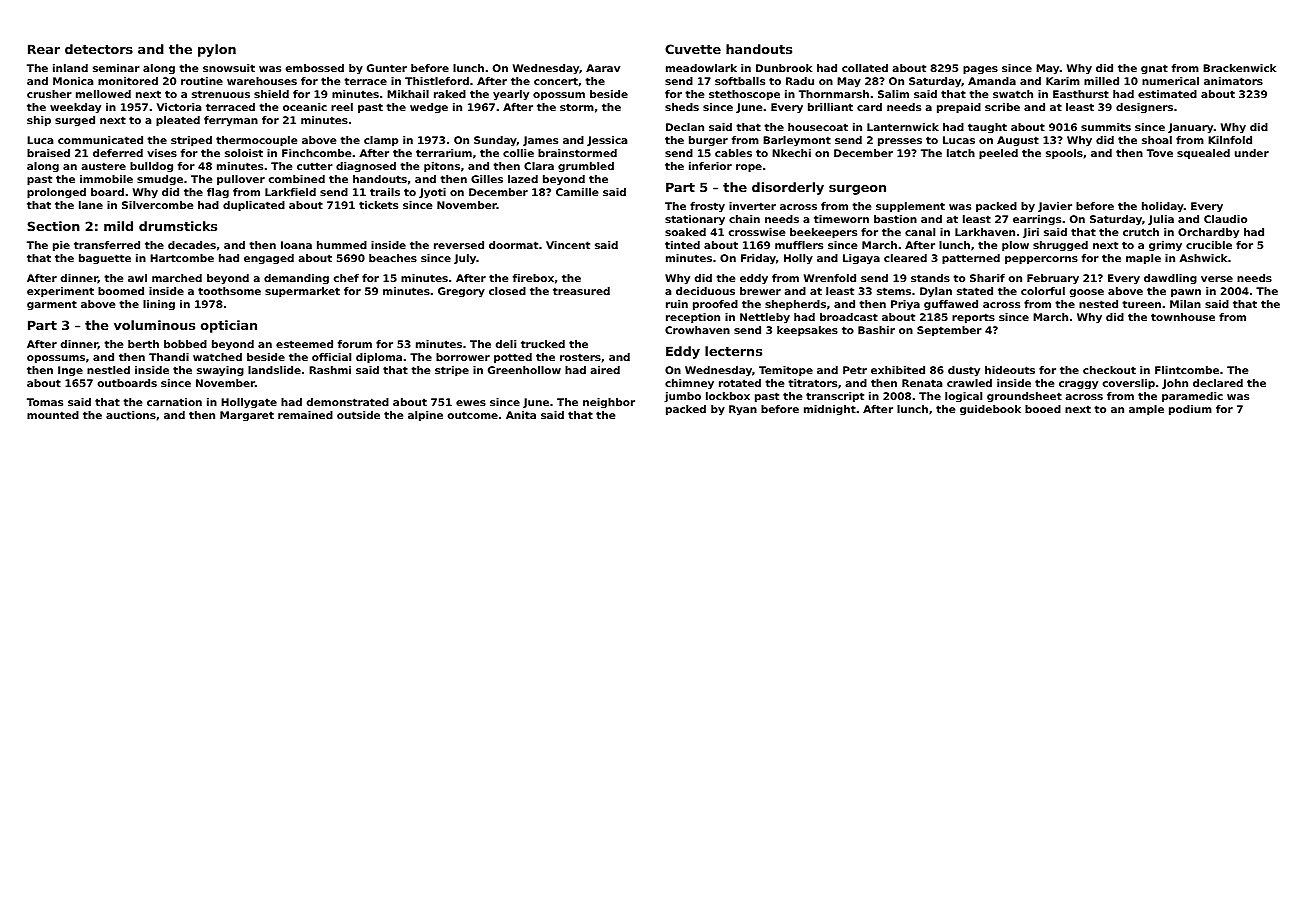 This page has height=924, width=1308. I want to click on spools, so click(1064, 154).
